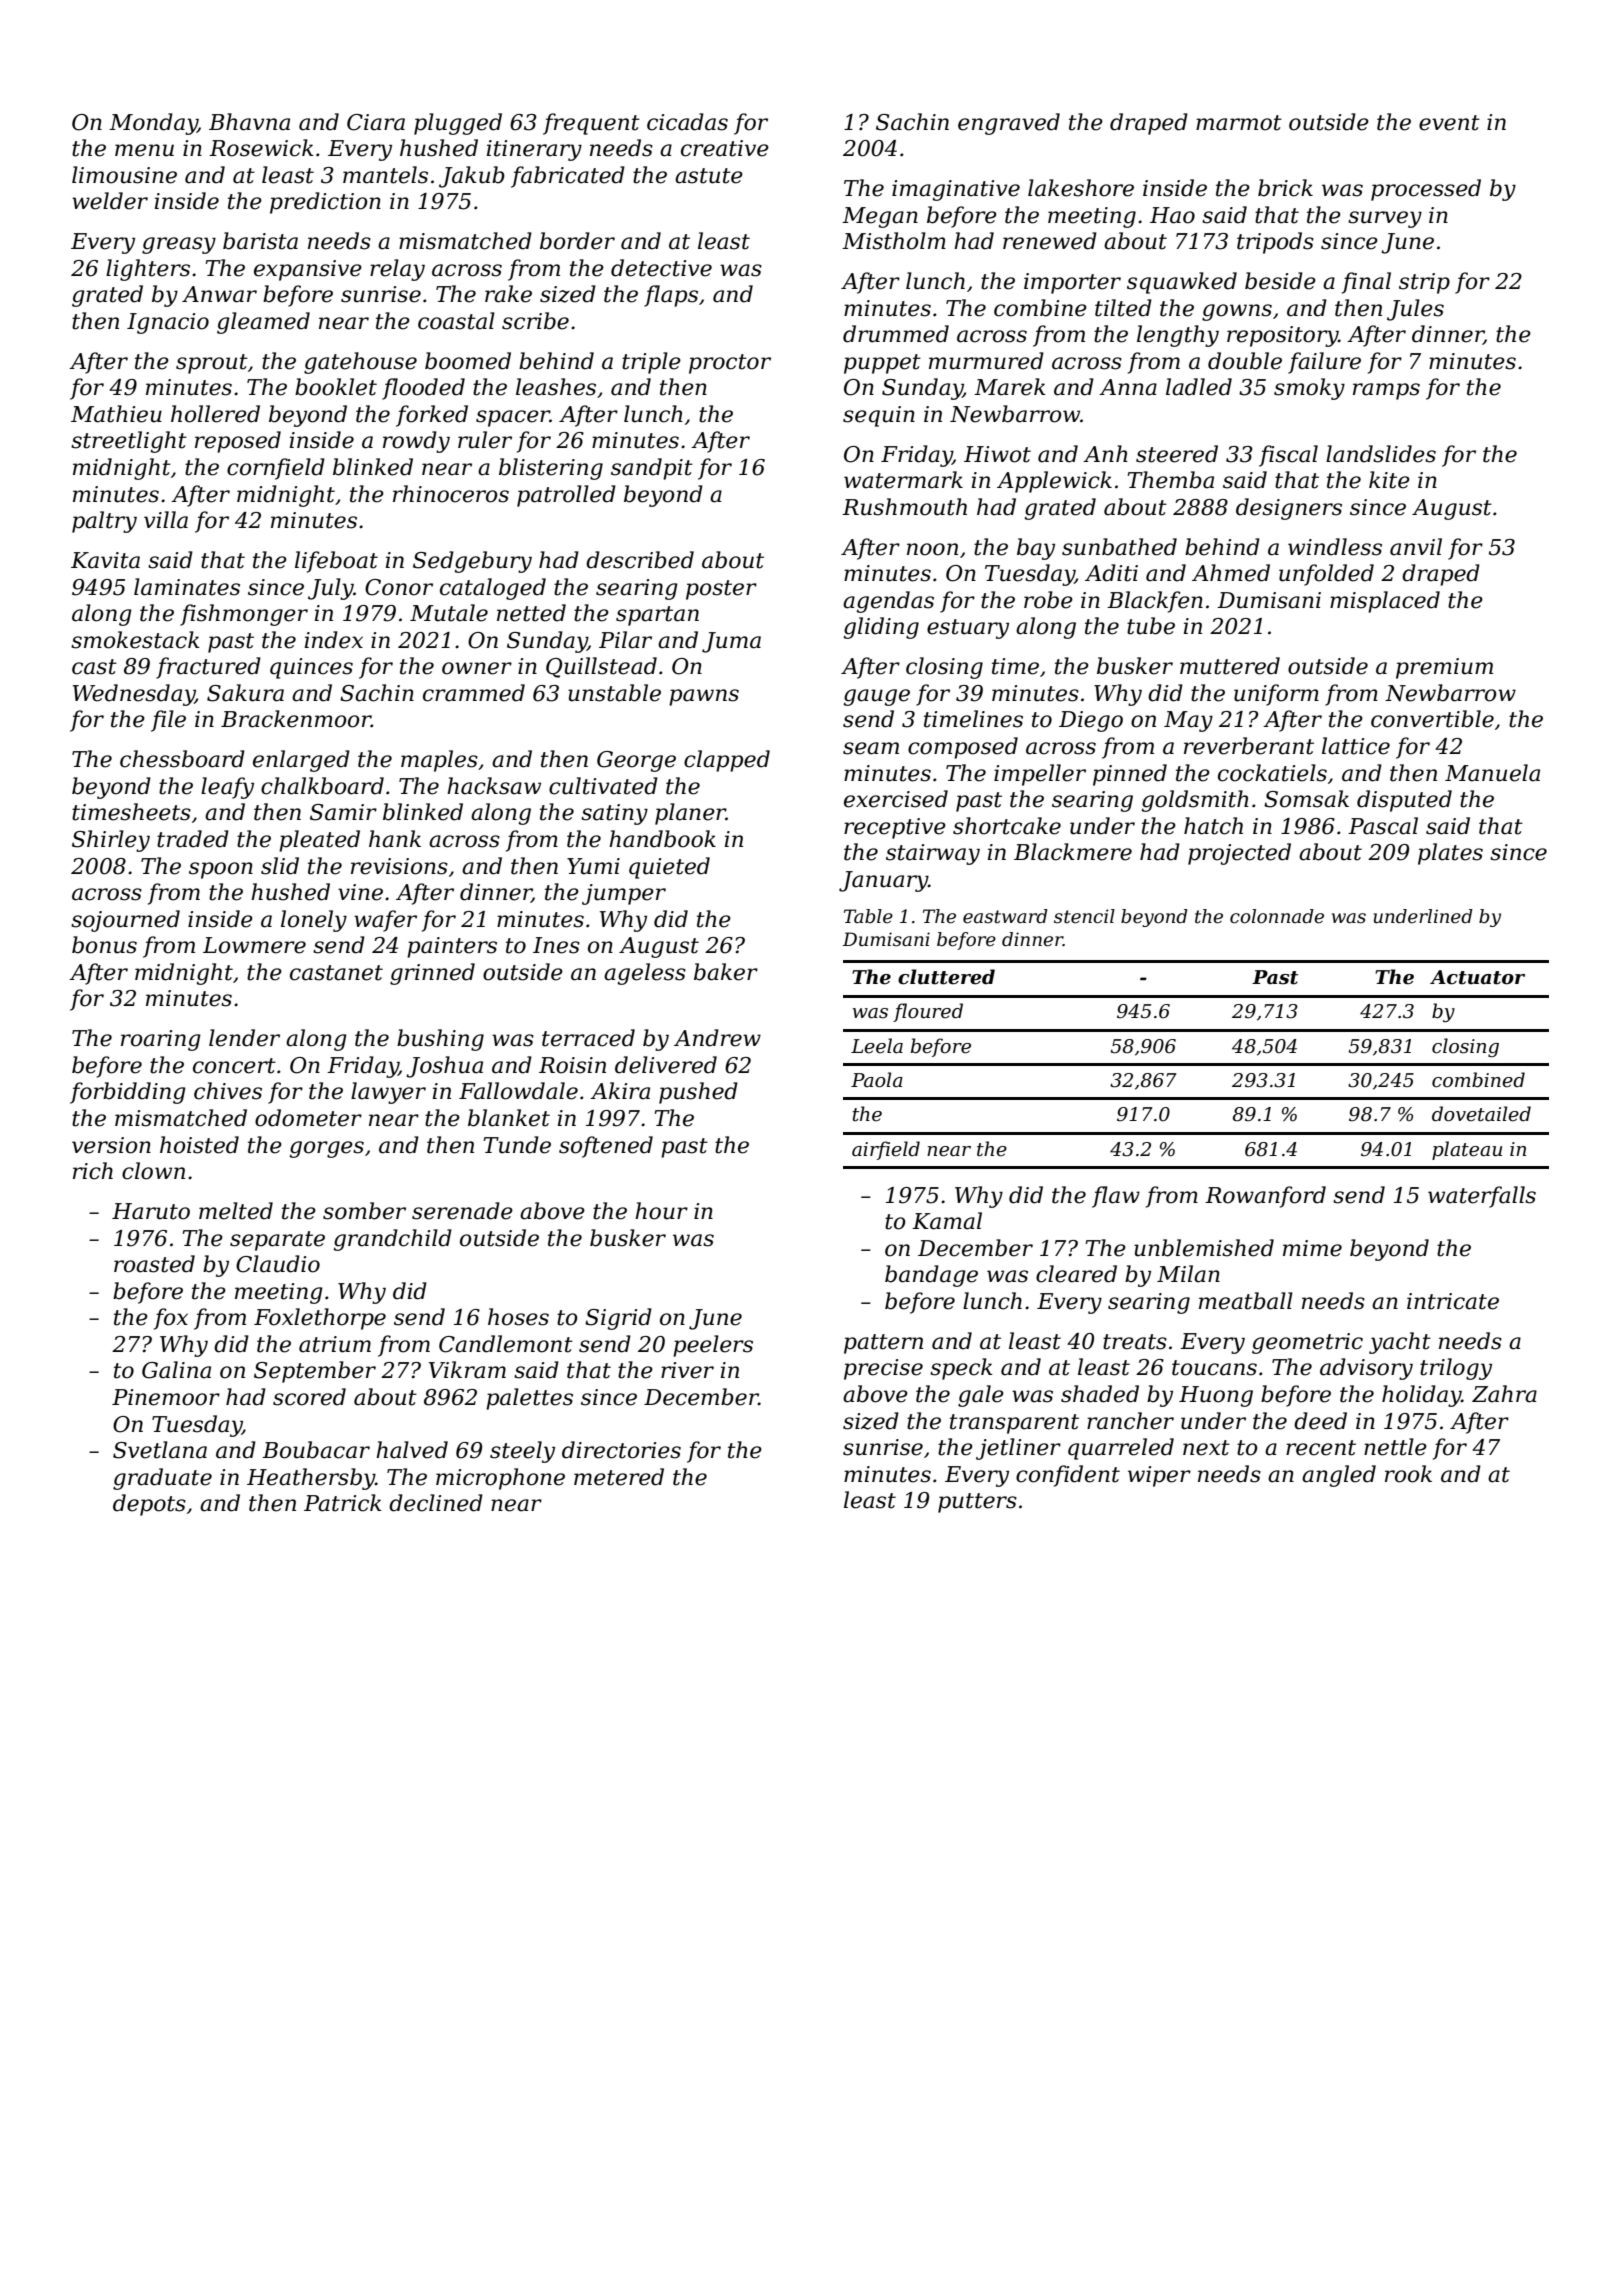 The image size is (1620, 2292). Describe the element at coordinates (166, 1397) in the page. I see `Pinemoor` at that location.
